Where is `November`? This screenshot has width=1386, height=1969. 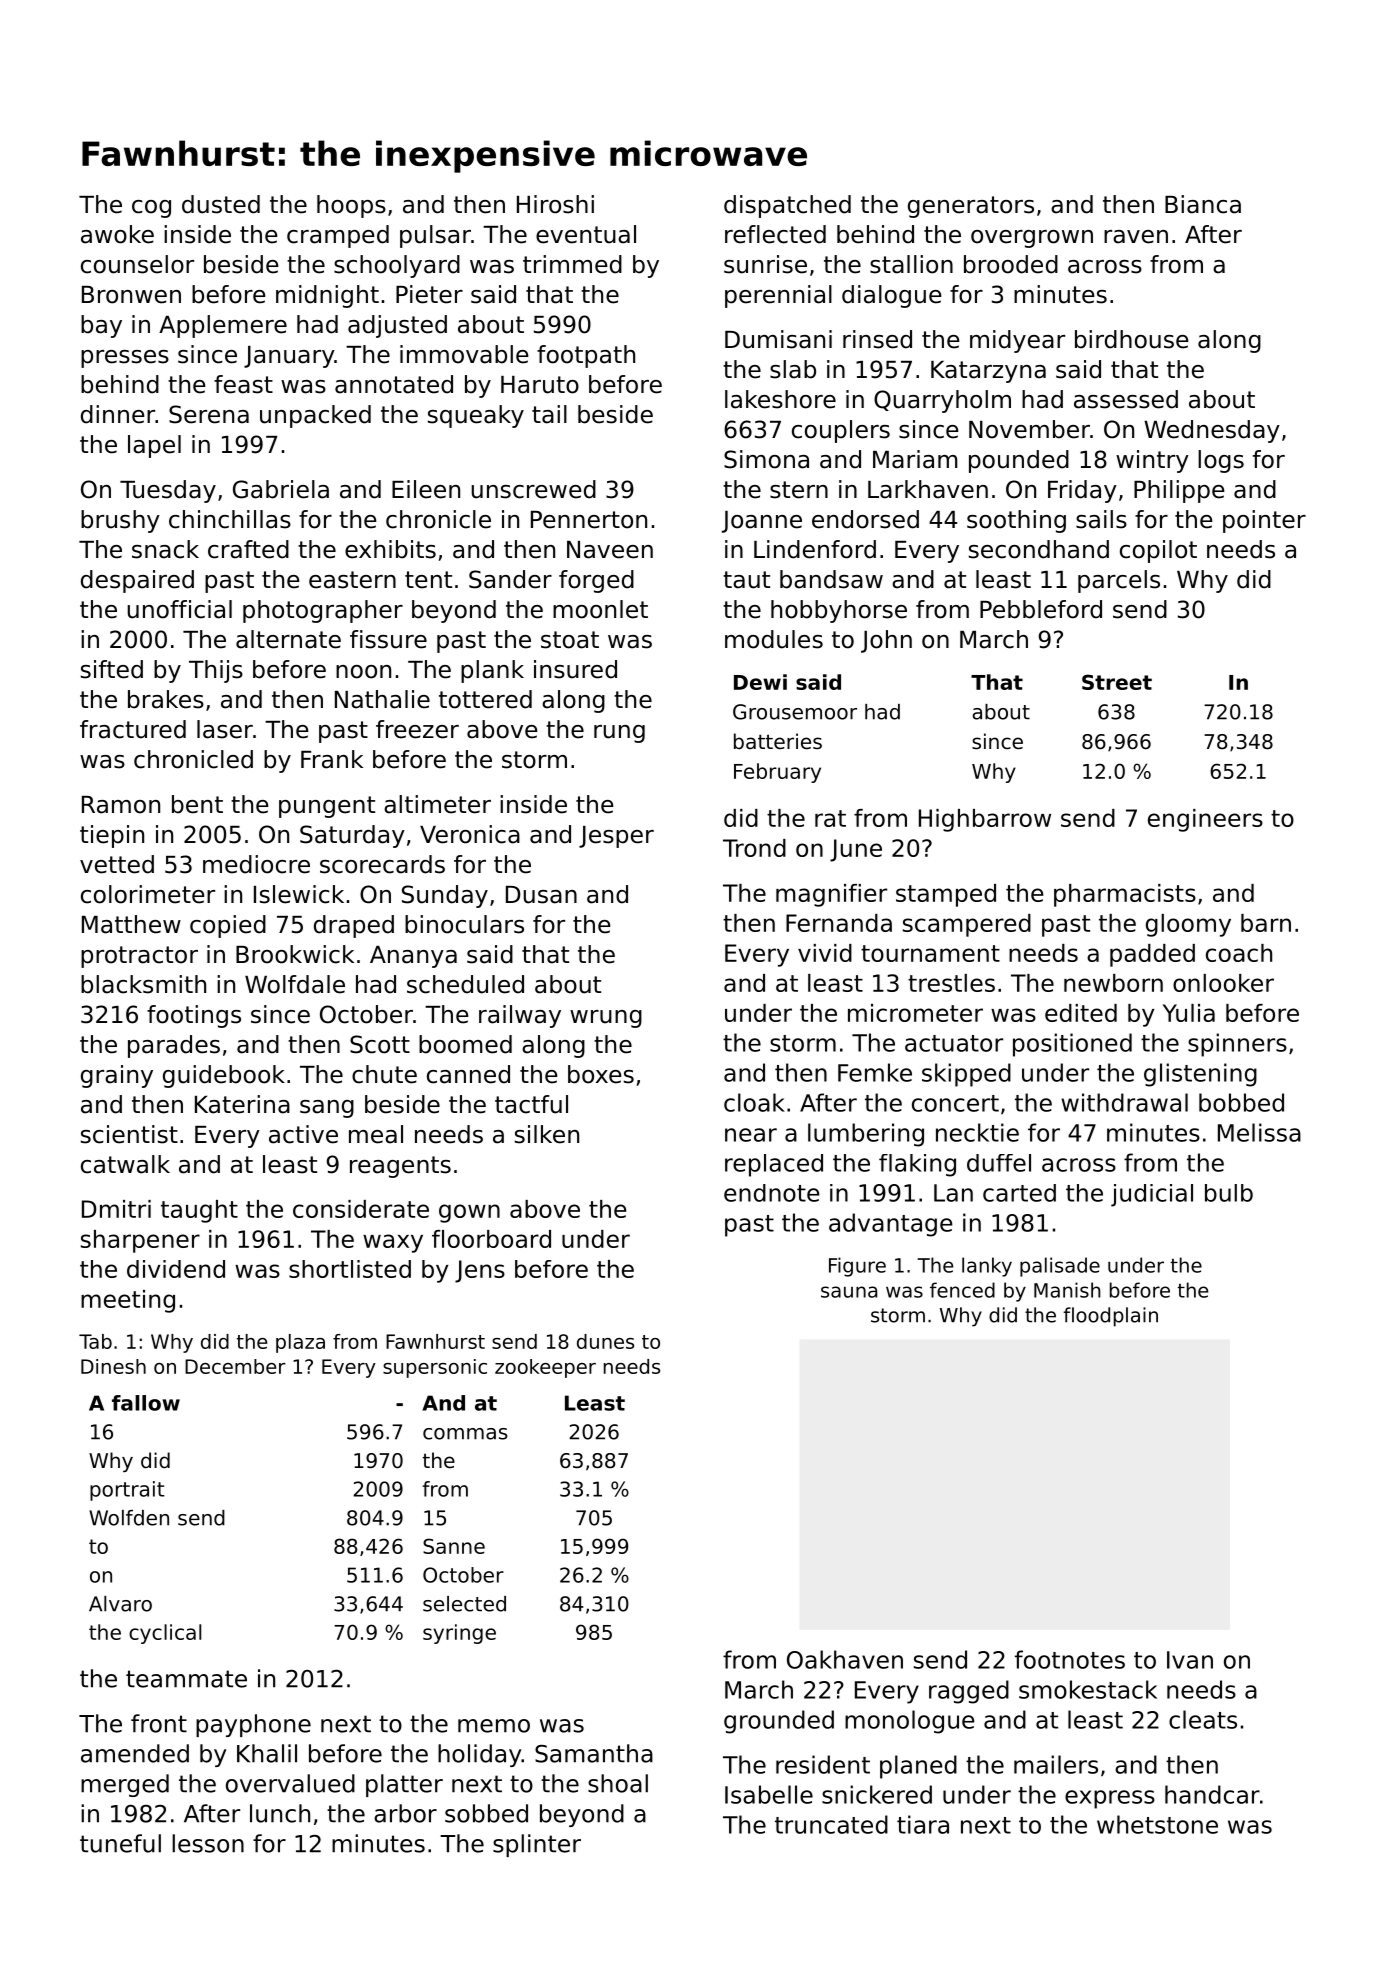
November is located at coordinates (1029, 429).
